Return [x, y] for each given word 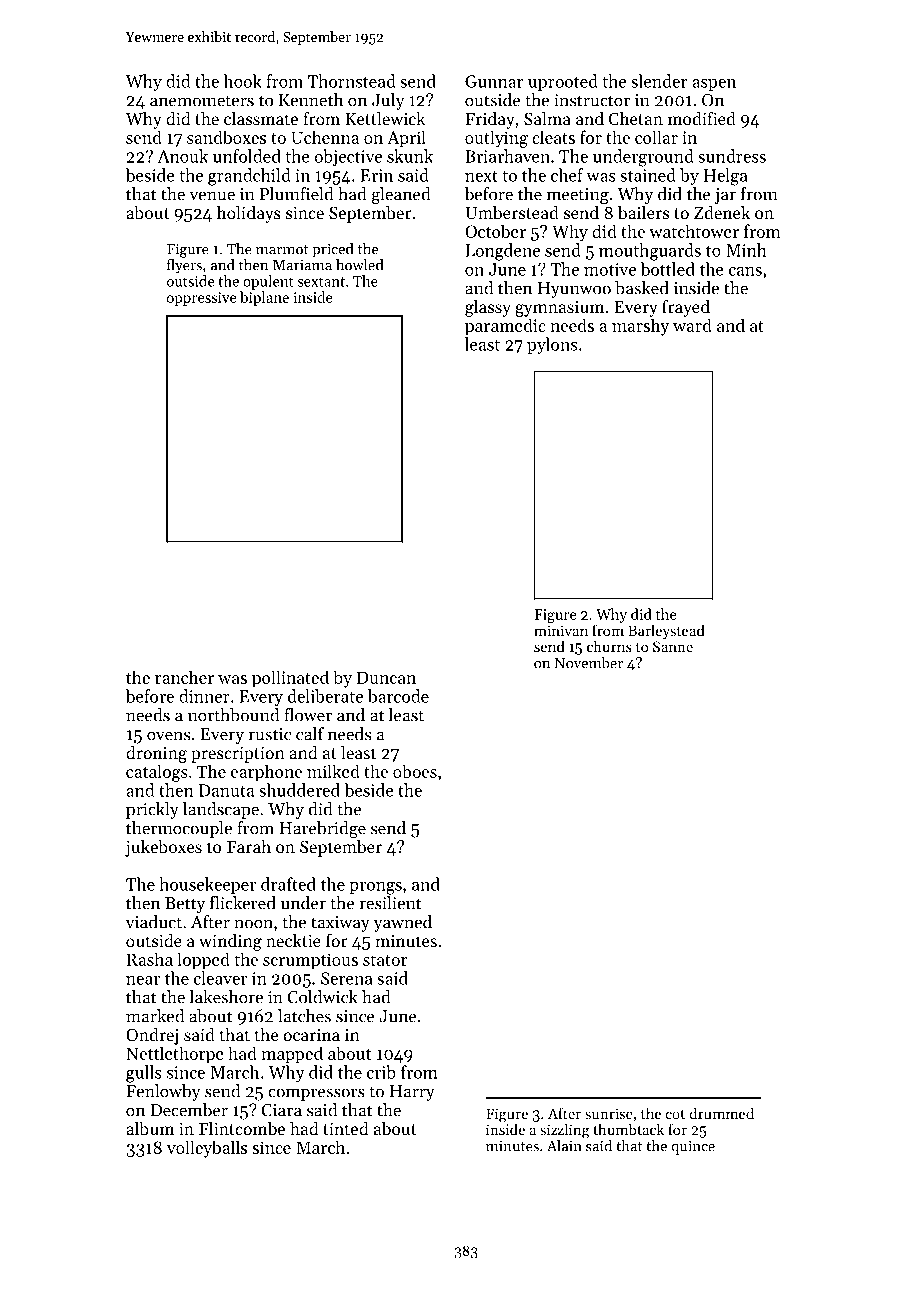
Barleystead [666, 631]
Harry [412, 1093]
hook [243, 81]
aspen [714, 85]
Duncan [386, 677]
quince [693, 1148]
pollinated [290, 679]
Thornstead [352, 81]
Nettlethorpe [175, 1055]
